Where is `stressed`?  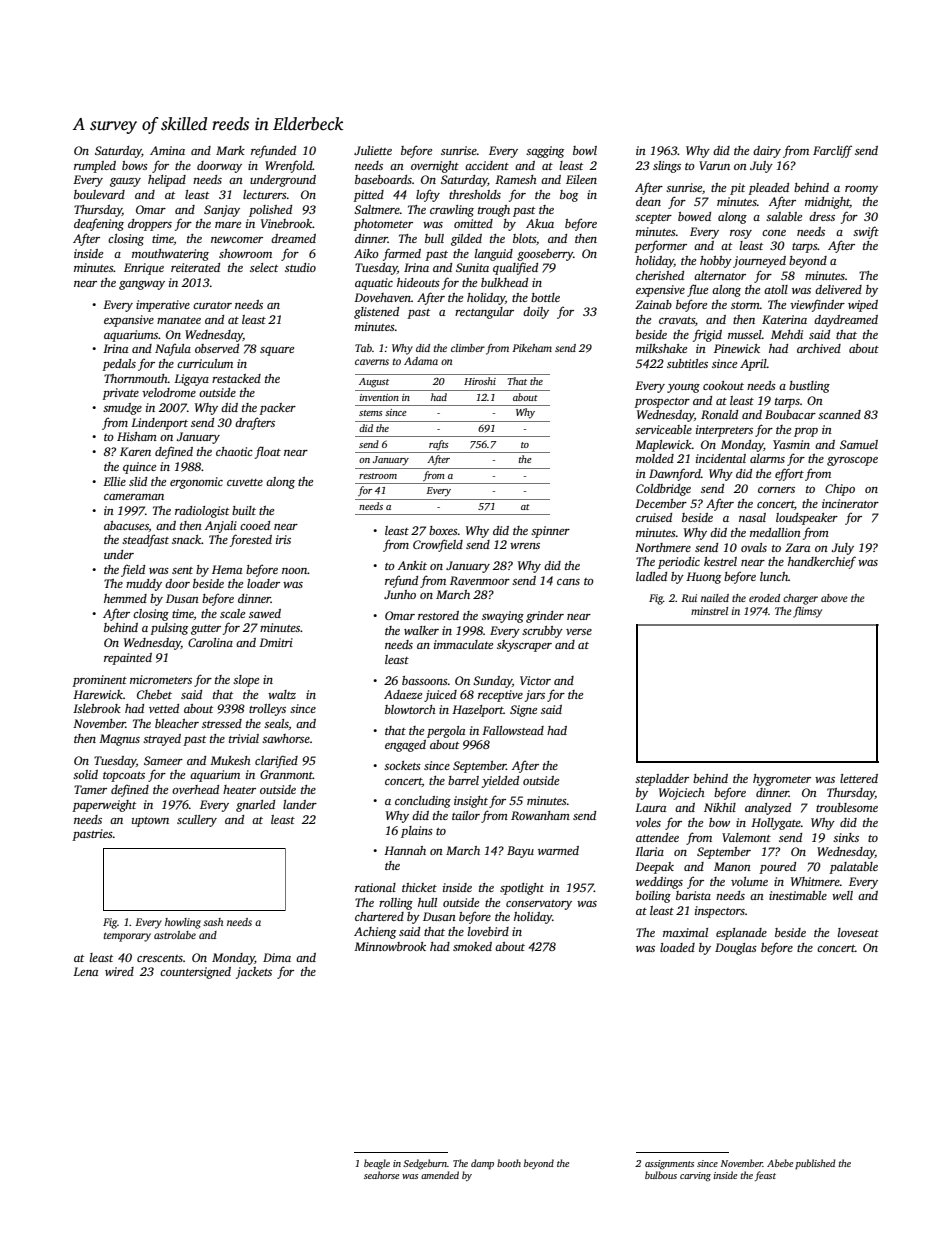 stressed is located at coordinates (222, 723).
